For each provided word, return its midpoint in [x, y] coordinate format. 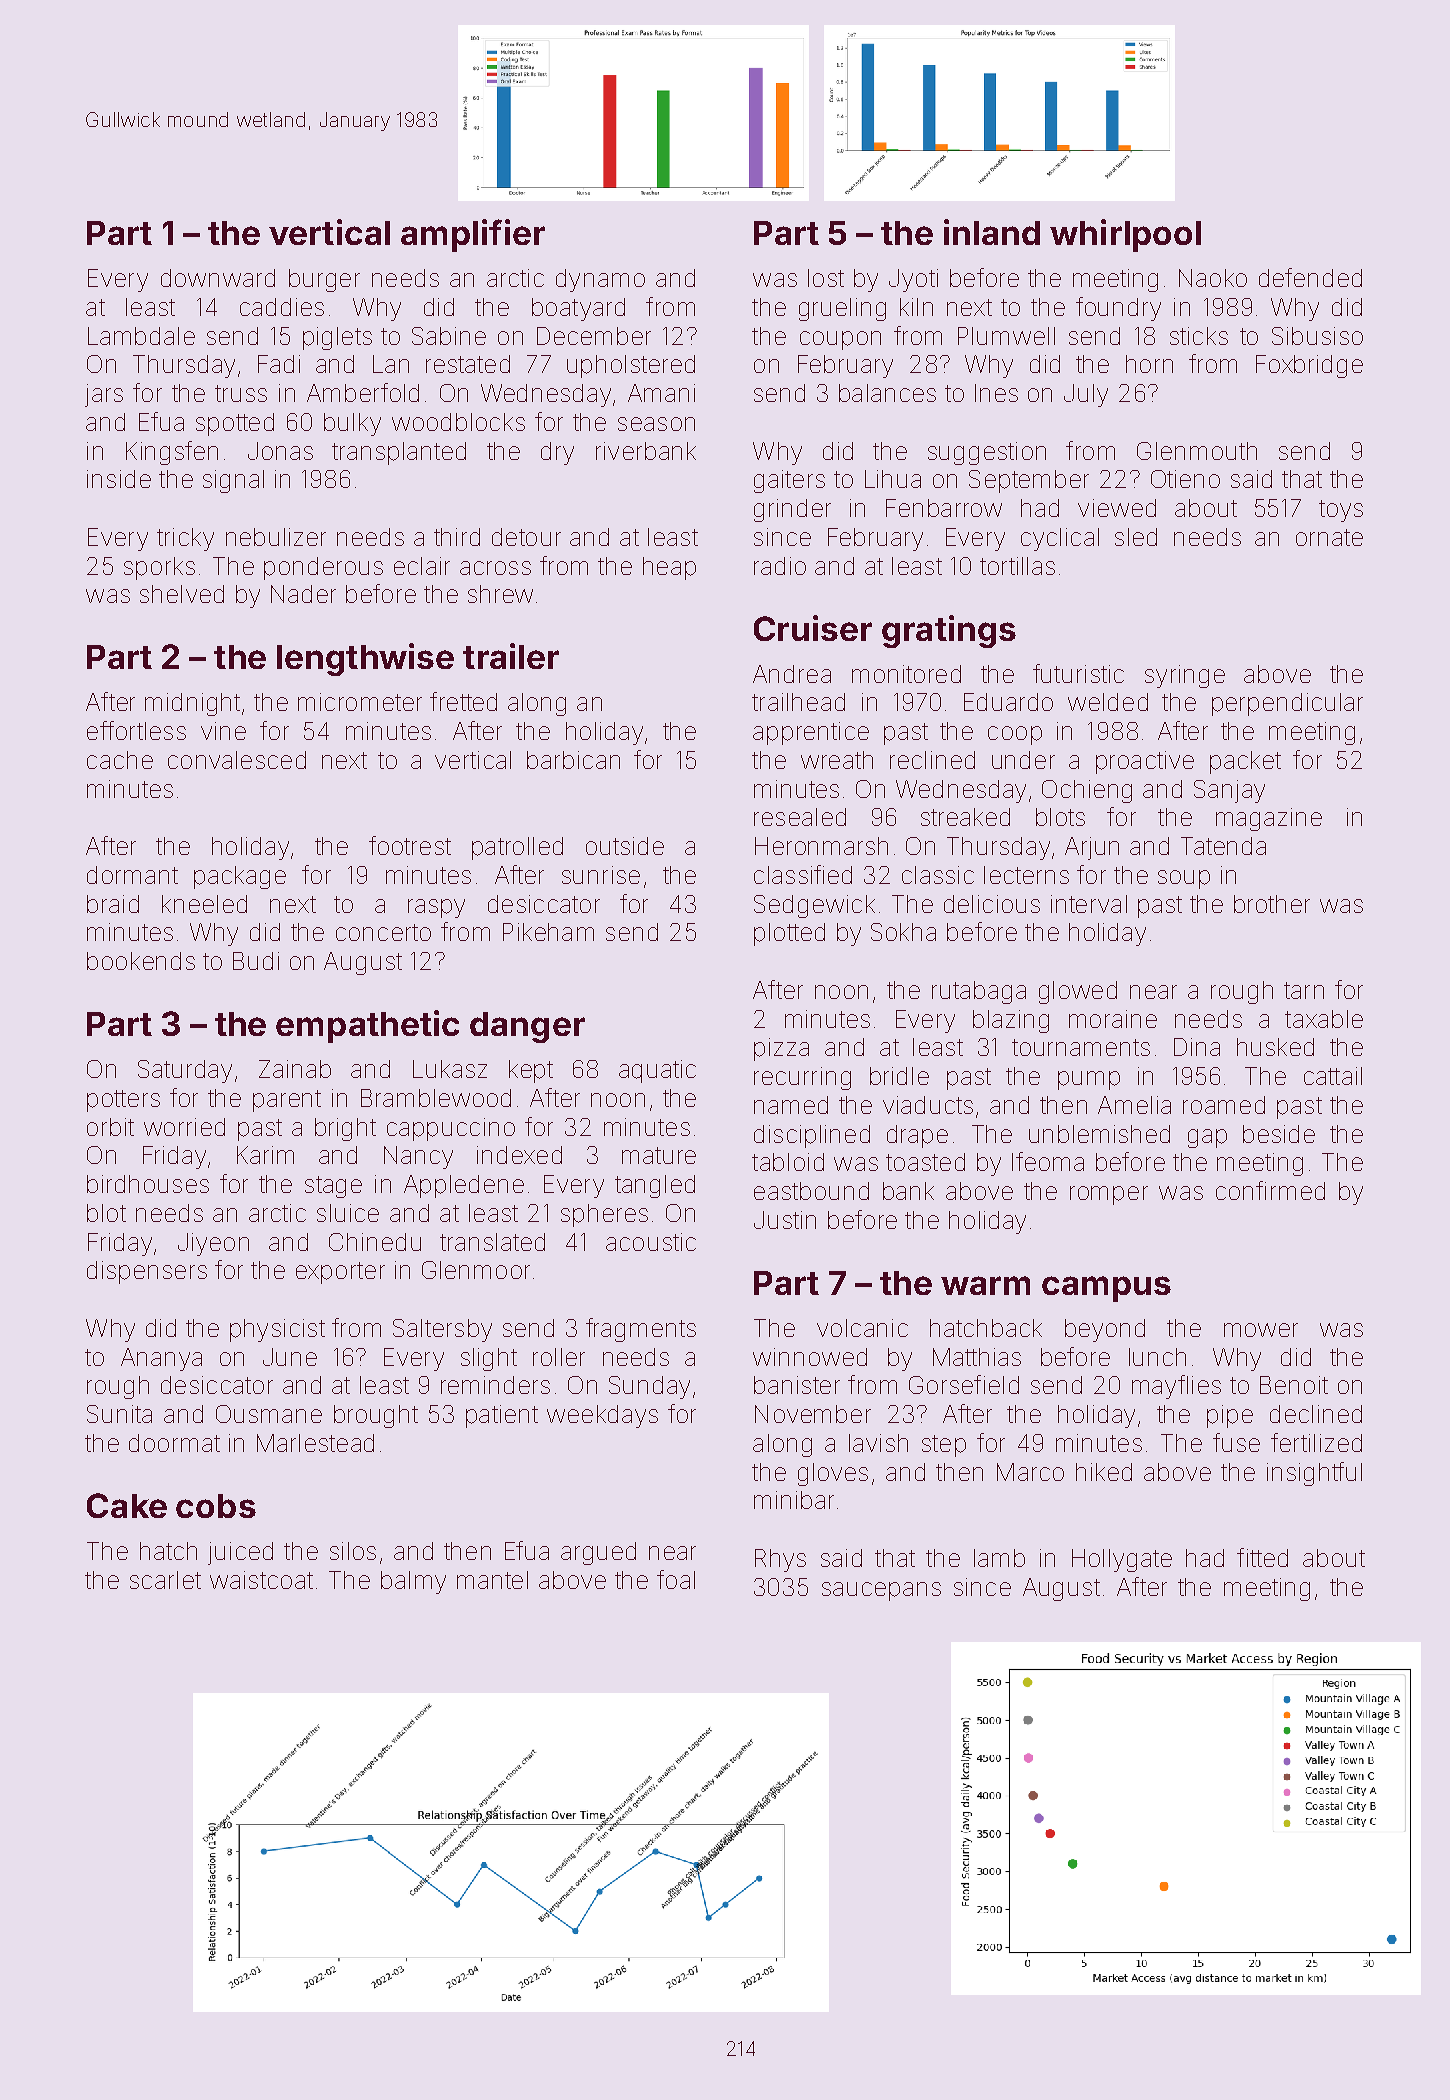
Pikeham [548, 932]
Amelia [1134, 1105]
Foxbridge [1309, 366]
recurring [802, 1078]
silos [353, 1551]
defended [1310, 277]
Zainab [295, 1069]
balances [887, 393]
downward [218, 278]
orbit [110, 1127]
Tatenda [1223, 846]
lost [826, 278]
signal [233, 481]
